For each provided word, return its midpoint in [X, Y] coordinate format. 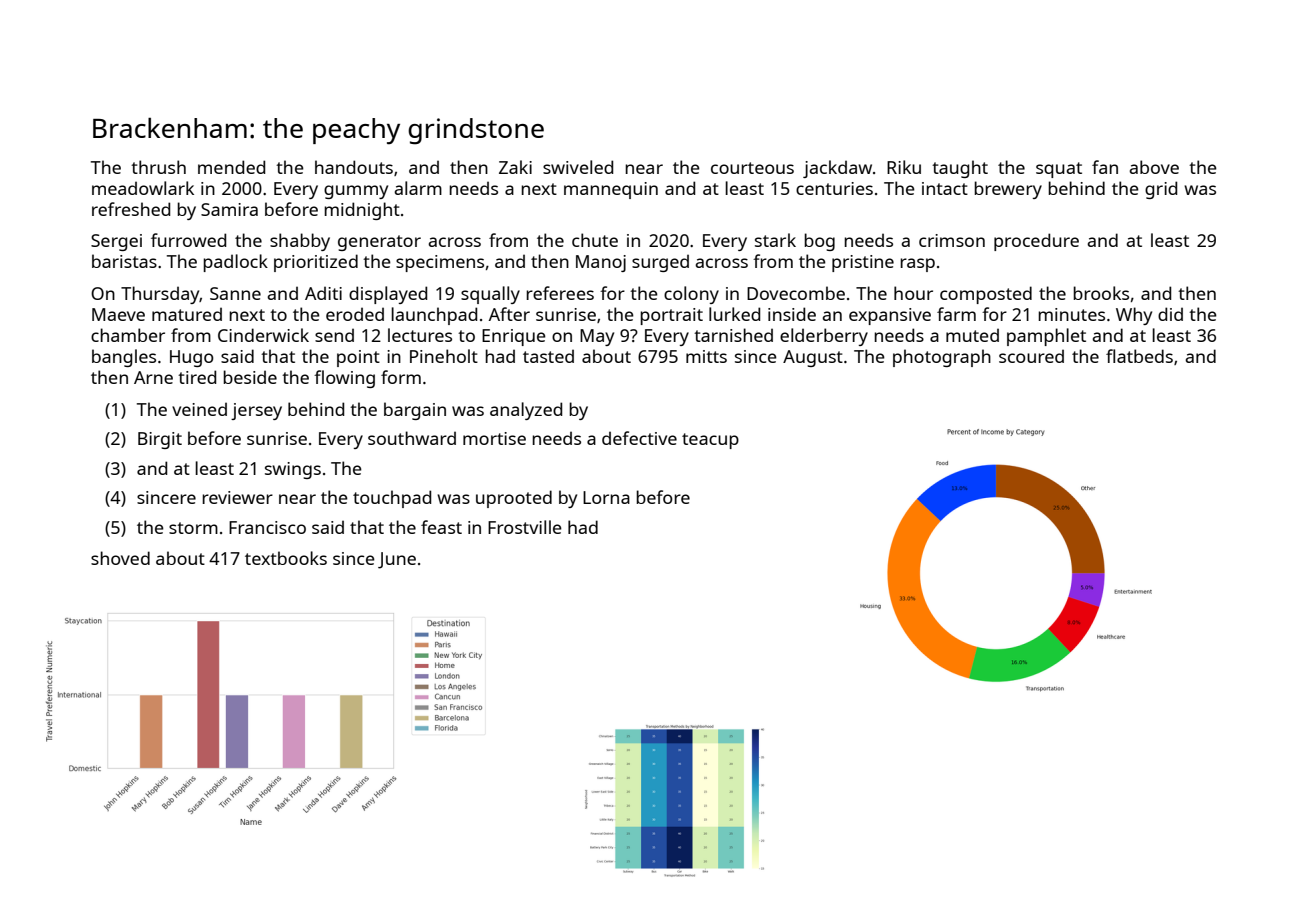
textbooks [286, 558]
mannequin [611, 190]
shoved [120, 558]
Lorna [606, 497]
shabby [300, 242]
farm [956, 314]
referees [560, 293]
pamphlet [1046, 337]
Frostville [525, 527]
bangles [124, 358]
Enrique [514, 337]
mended [231, 167]
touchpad [392, 499]
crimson [952, 240]
